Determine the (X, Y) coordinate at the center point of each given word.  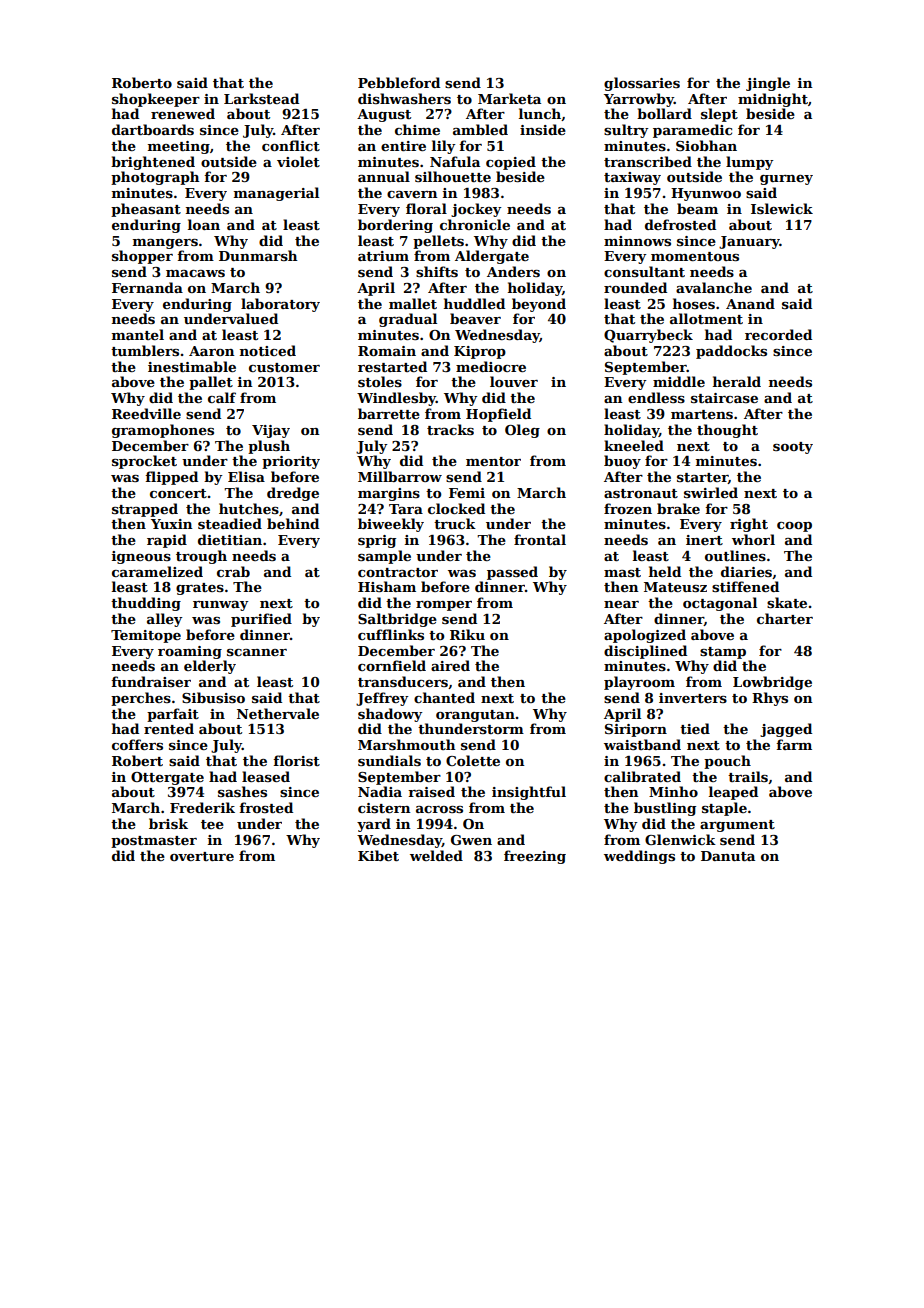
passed (512, 573)
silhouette (453, 176)
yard (374, 825)
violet (298, 161)
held (665, 571)
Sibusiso (213, 697)
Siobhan (706, 145)
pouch (727, 762)
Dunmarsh (258, 255)
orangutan (475, 716)
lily (444, 147)
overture (202, 856)
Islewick (782, 208)
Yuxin (172, 524)
